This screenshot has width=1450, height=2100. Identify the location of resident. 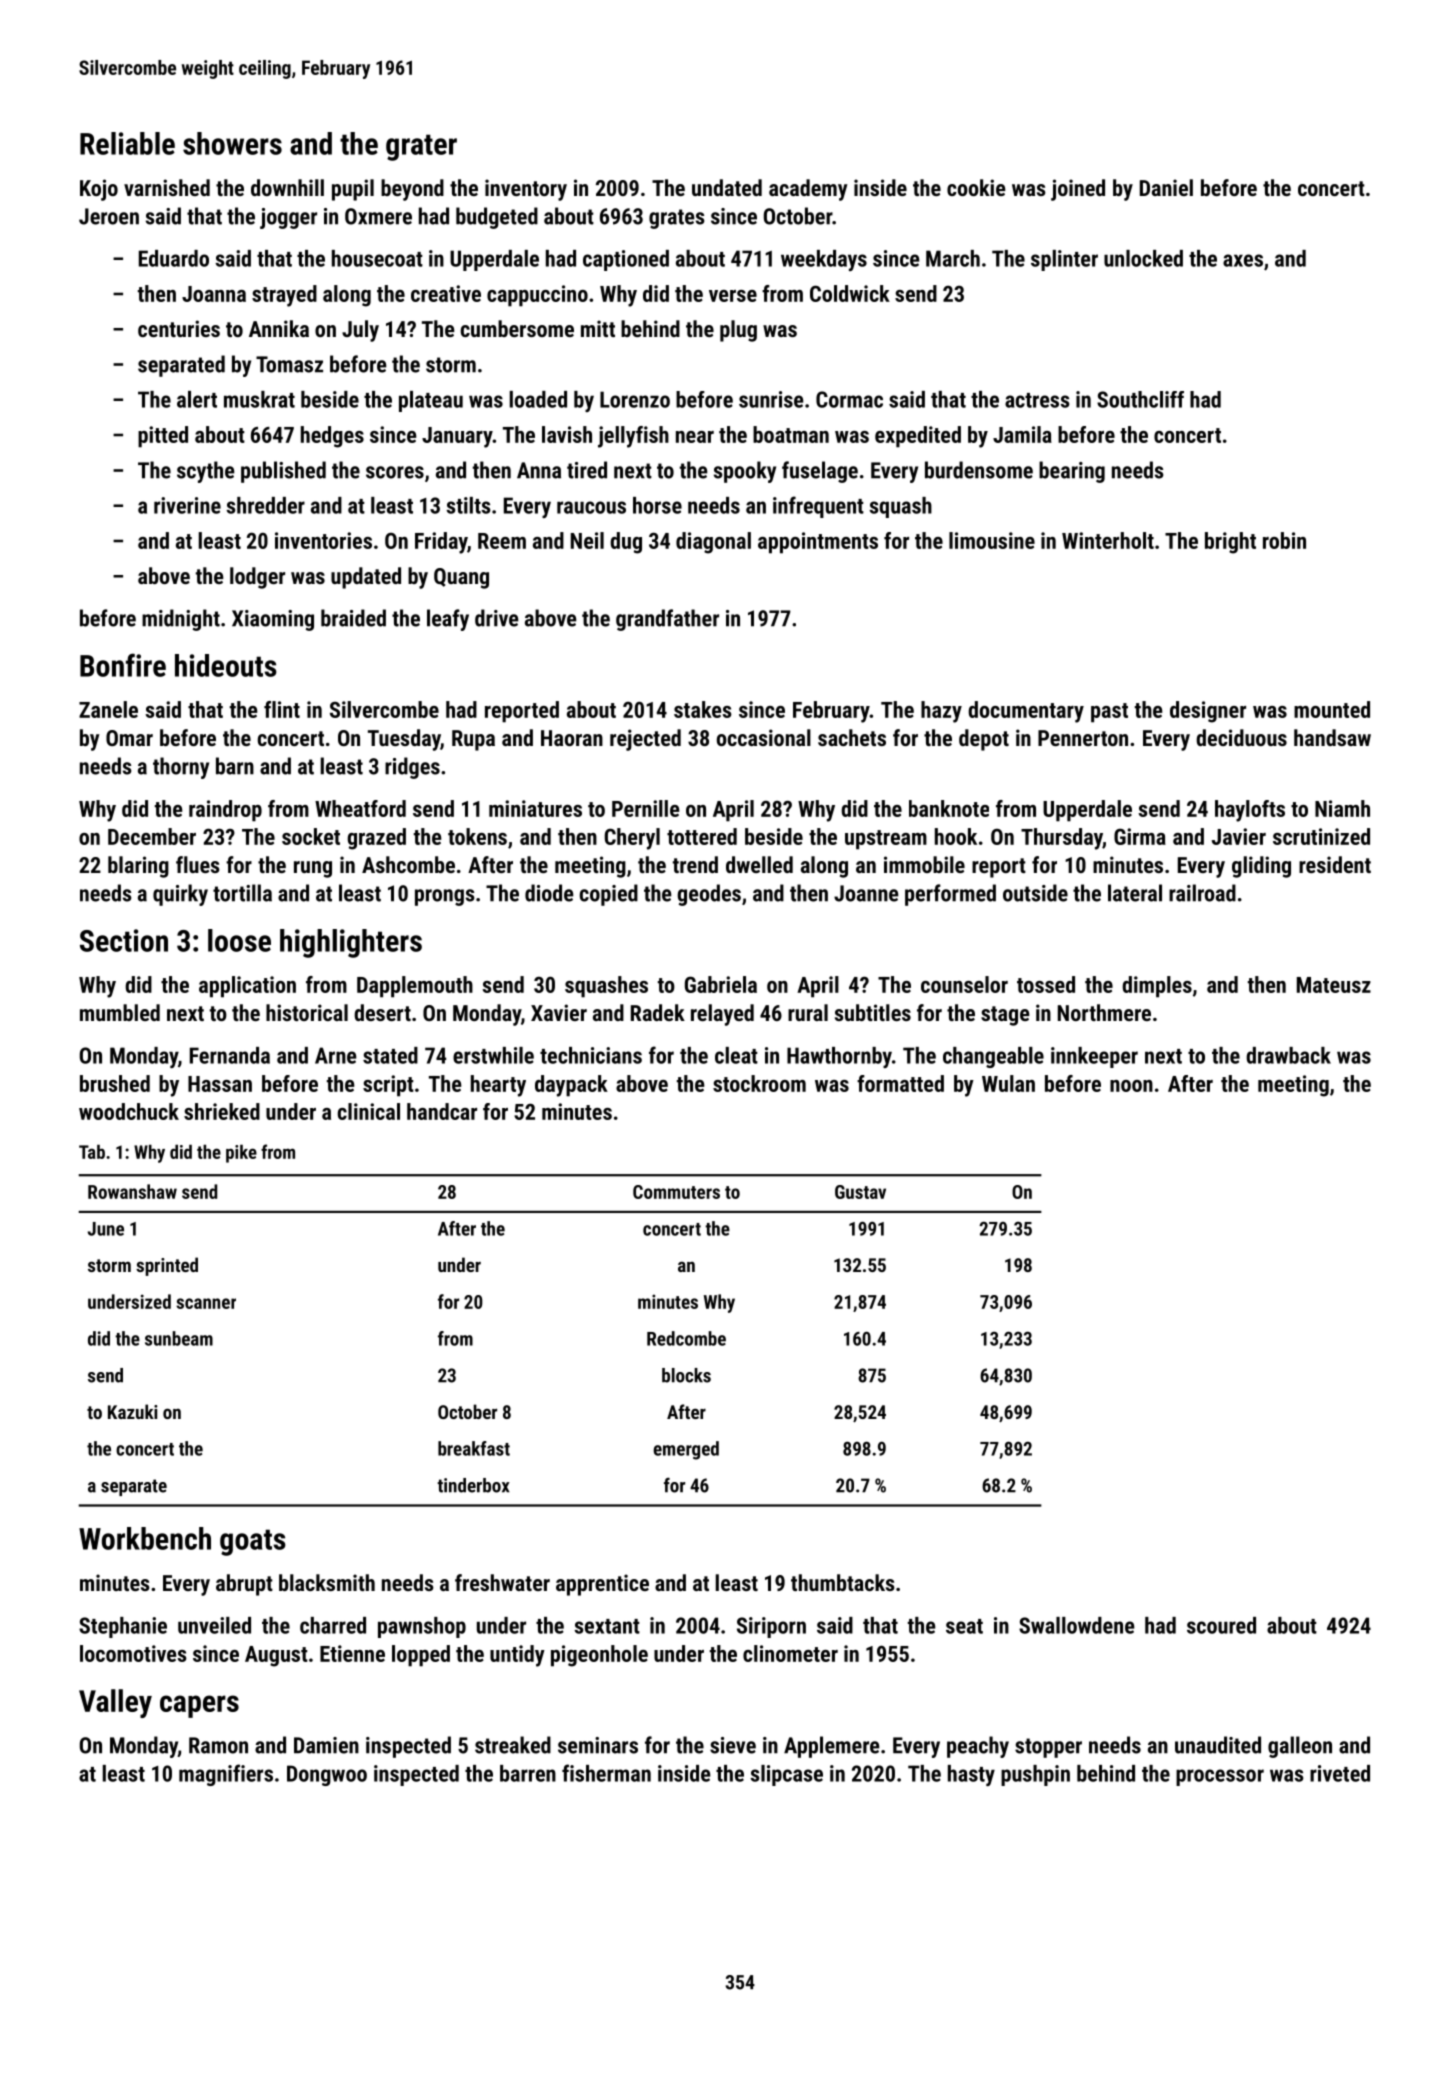
(1335, 864).
